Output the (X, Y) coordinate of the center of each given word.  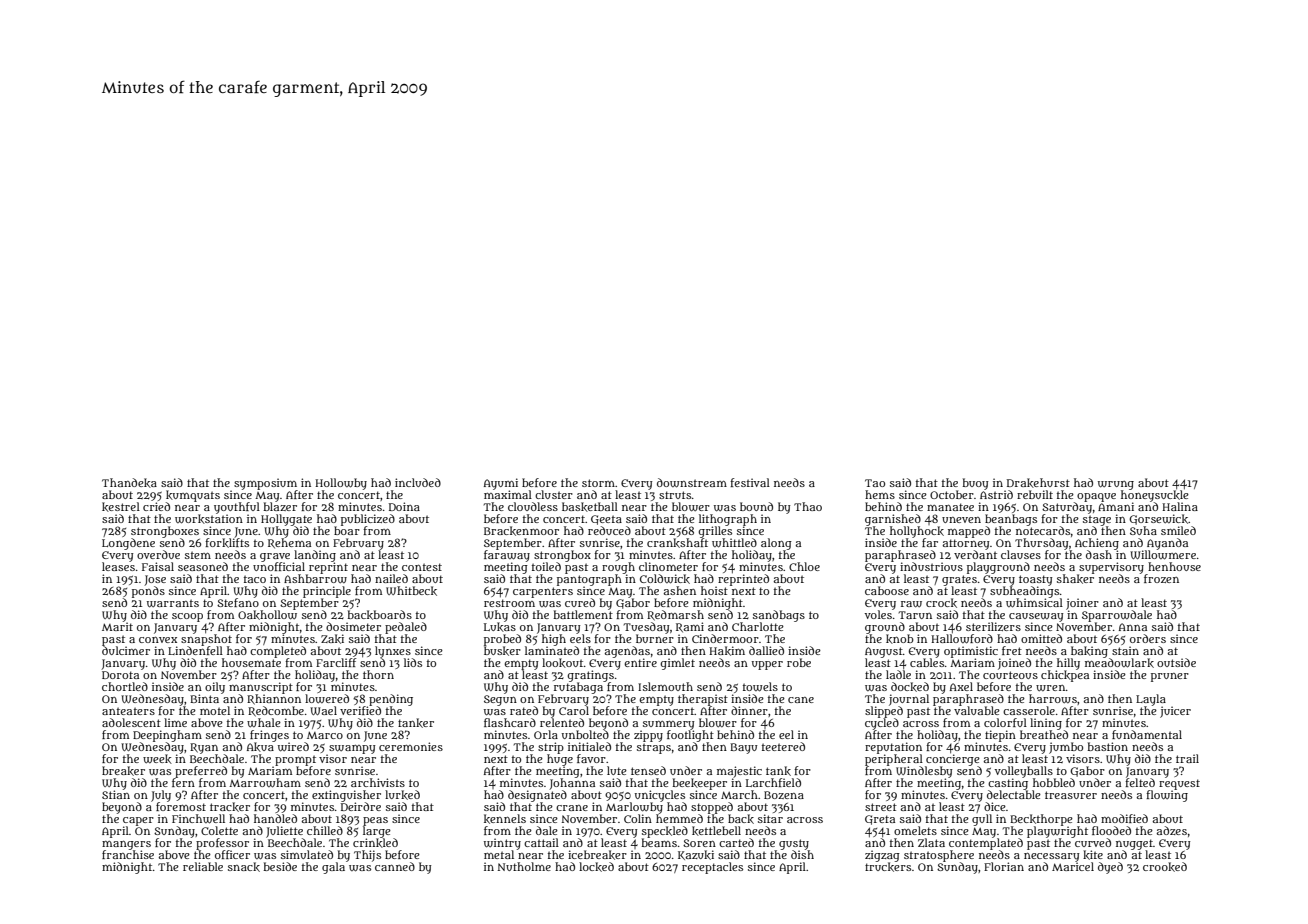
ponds (148, 592)
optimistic (971, 652)
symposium (265, 484)
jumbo (1066, 748)
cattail (541, 842)
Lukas (500, 627)
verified (360, 710)
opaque (1096, 497)
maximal (508, 494)
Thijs (367, 856)
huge (560, 760)
